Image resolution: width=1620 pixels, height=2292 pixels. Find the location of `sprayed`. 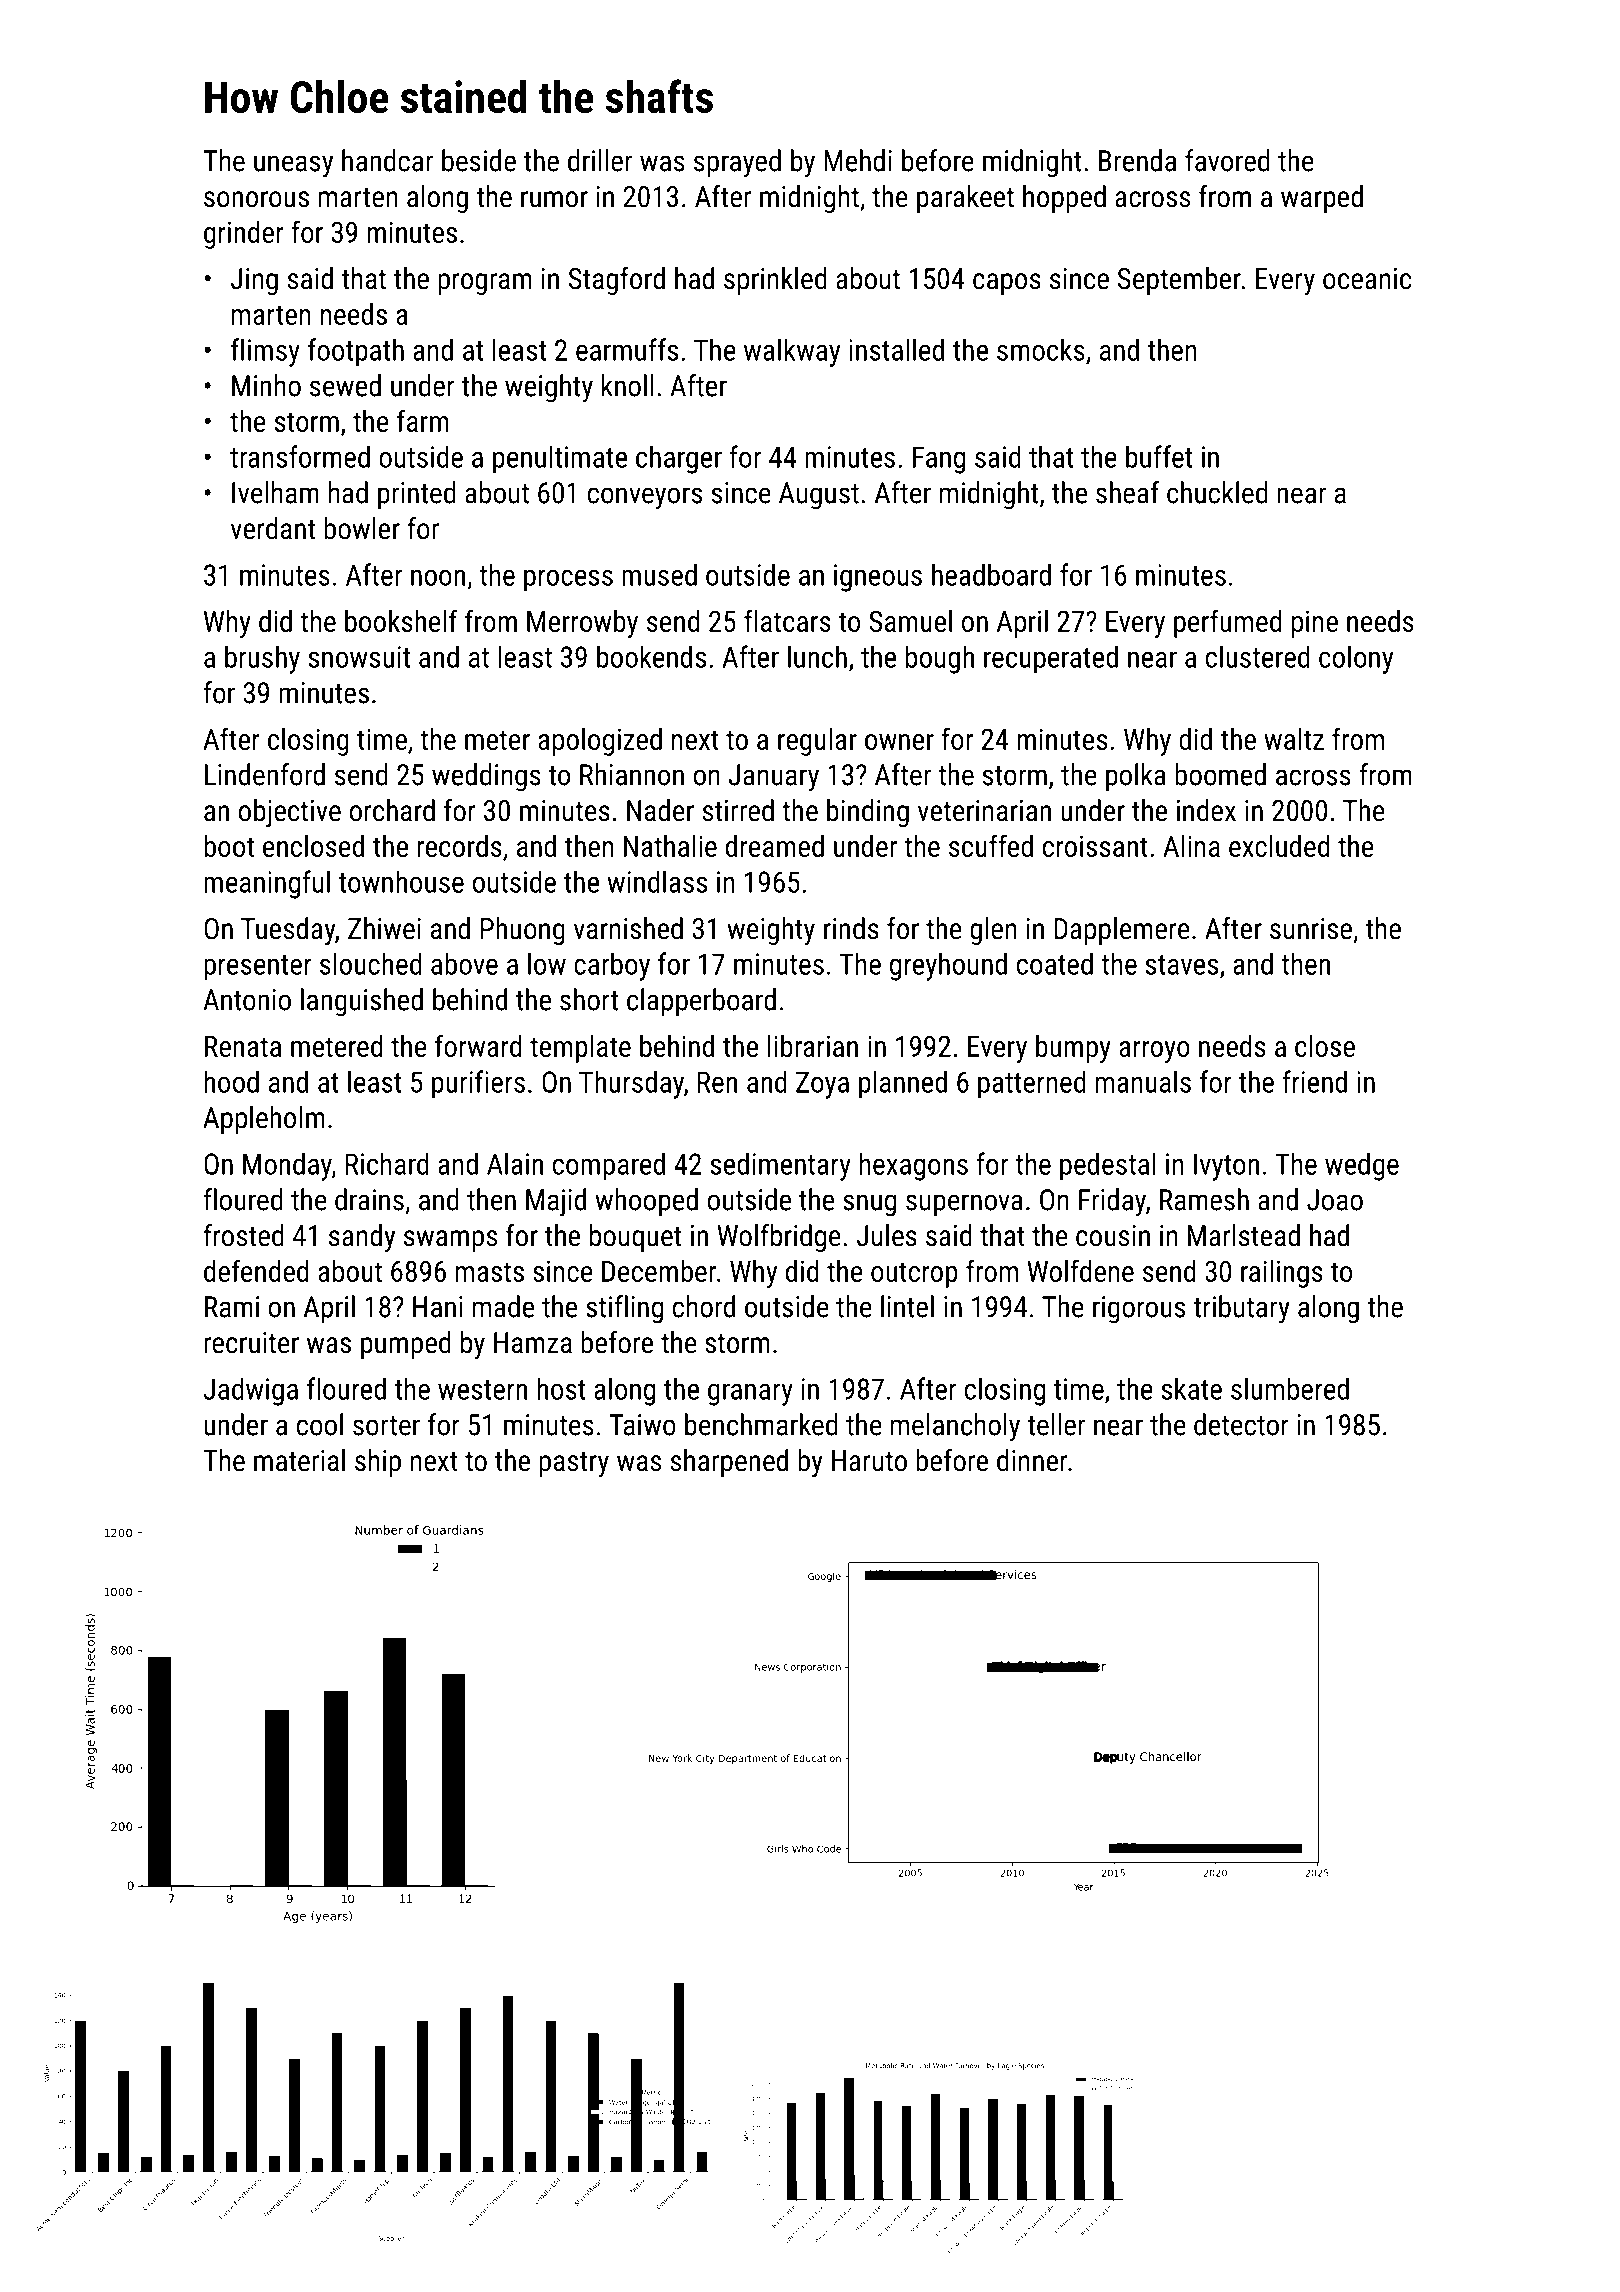

sprayed is located at coordinates (737, 163).
